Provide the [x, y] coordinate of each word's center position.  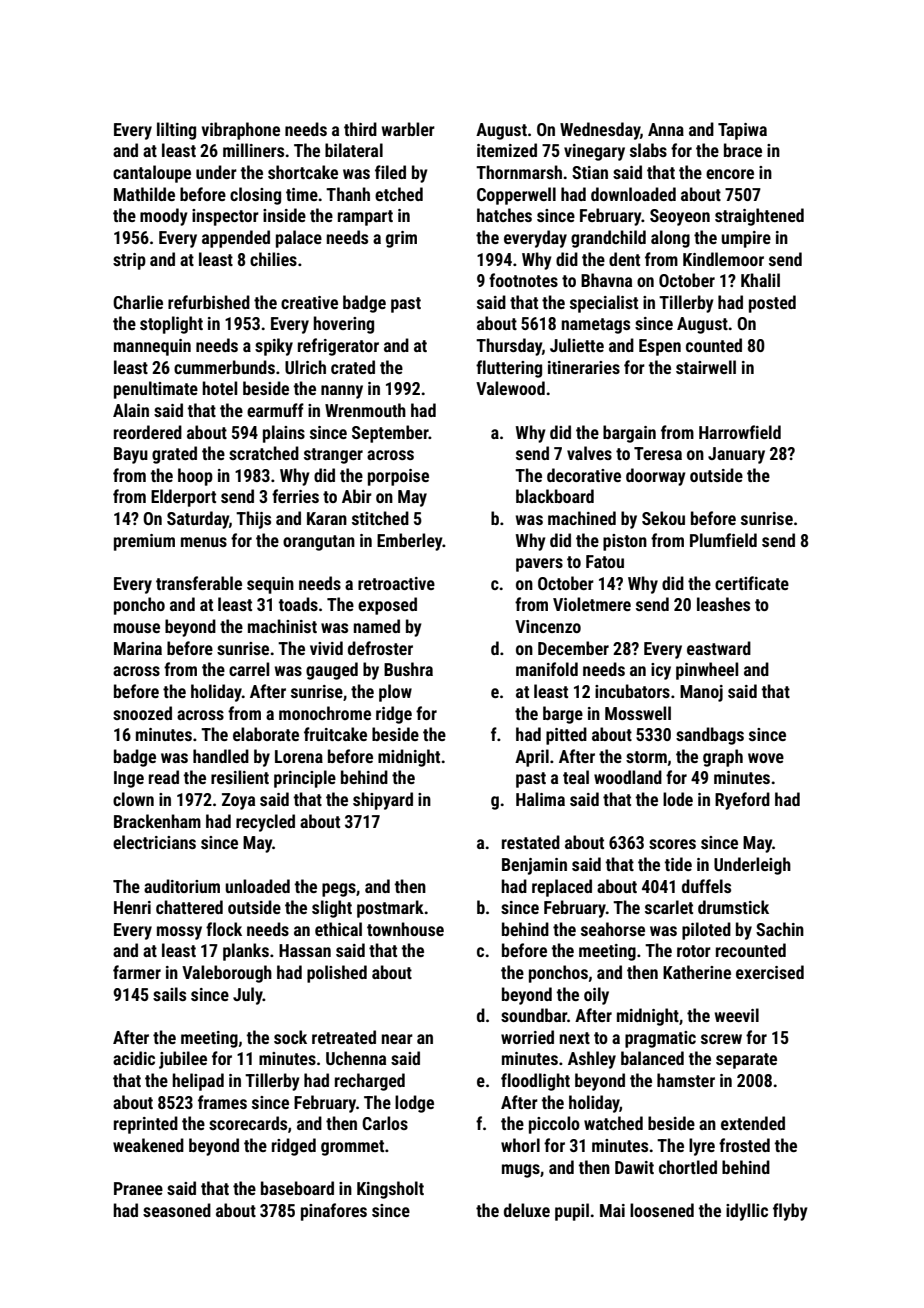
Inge [129, 779]
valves [589, 453]
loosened [662, 1210]
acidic [134, 1058]
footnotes [523, 280]
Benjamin [534, 866]
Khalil [760, 280]
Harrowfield [740, 432]
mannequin [152, 347]
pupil [572, 1212]
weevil [736, 1015]
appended [236, 239]
